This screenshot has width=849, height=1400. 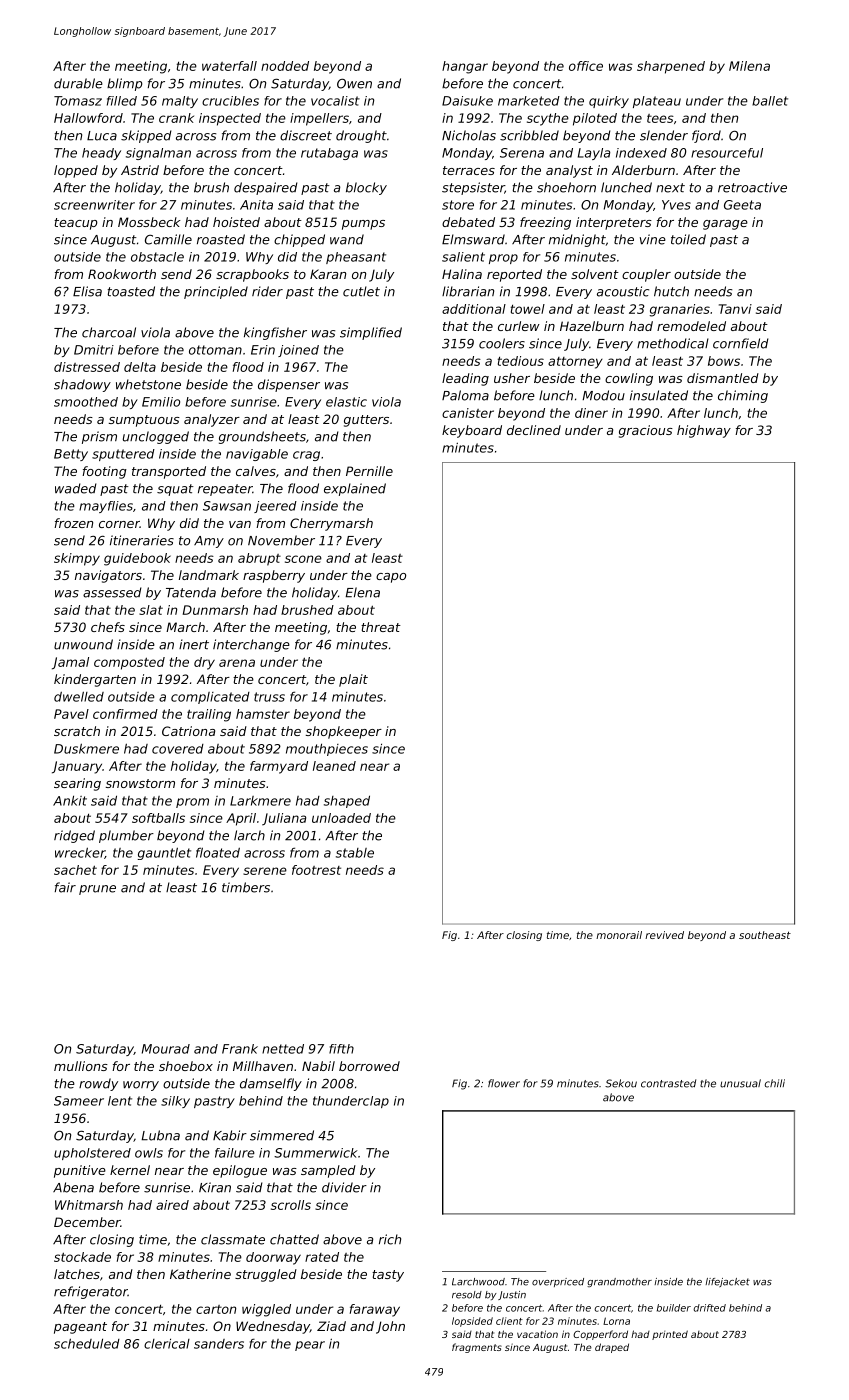 What do you see at coordinates (646, 431) in the screenshot?
I see `gracious` at bounding box center [646, 431].
